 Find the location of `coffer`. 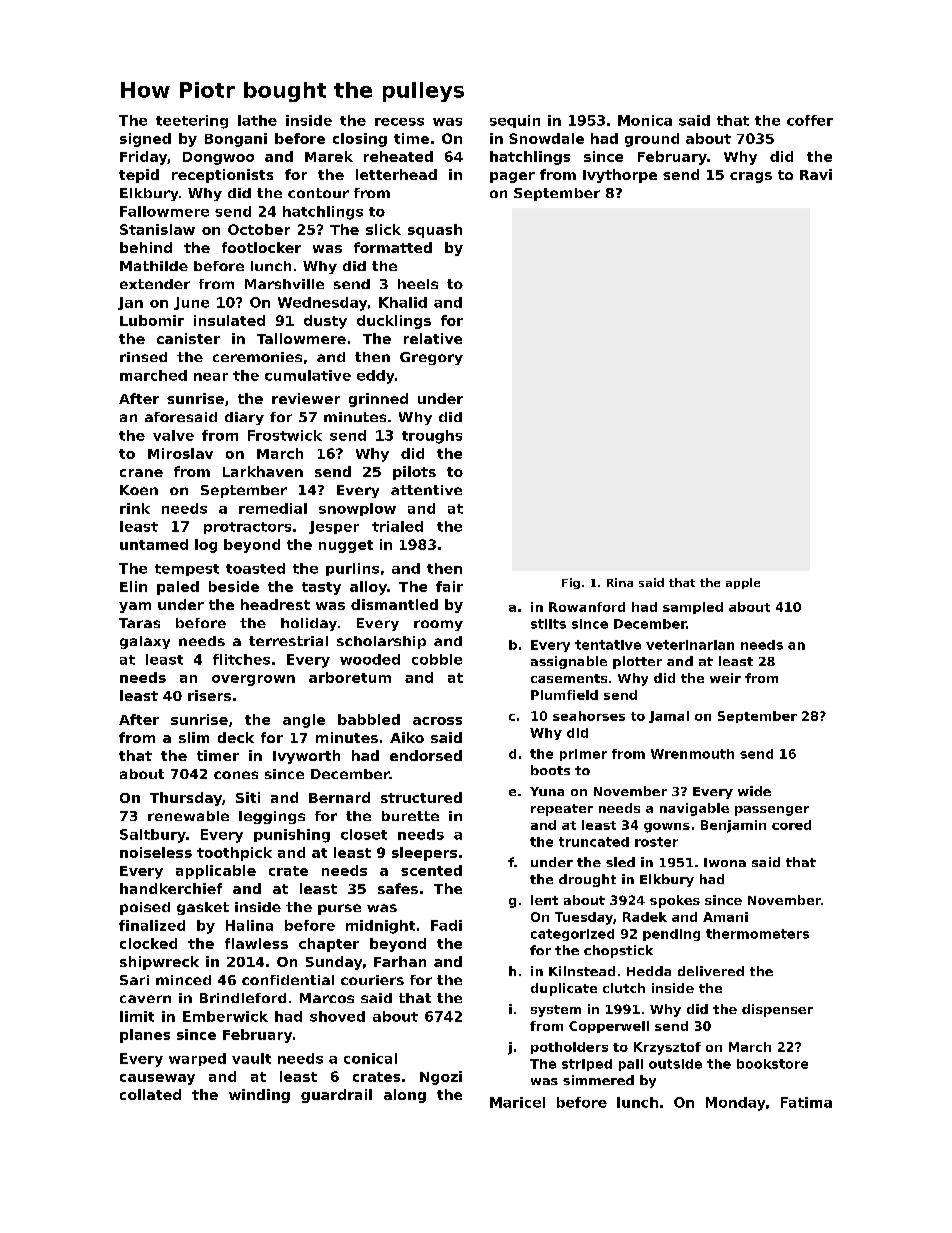

coffer is located at coordinates (810, 120).
